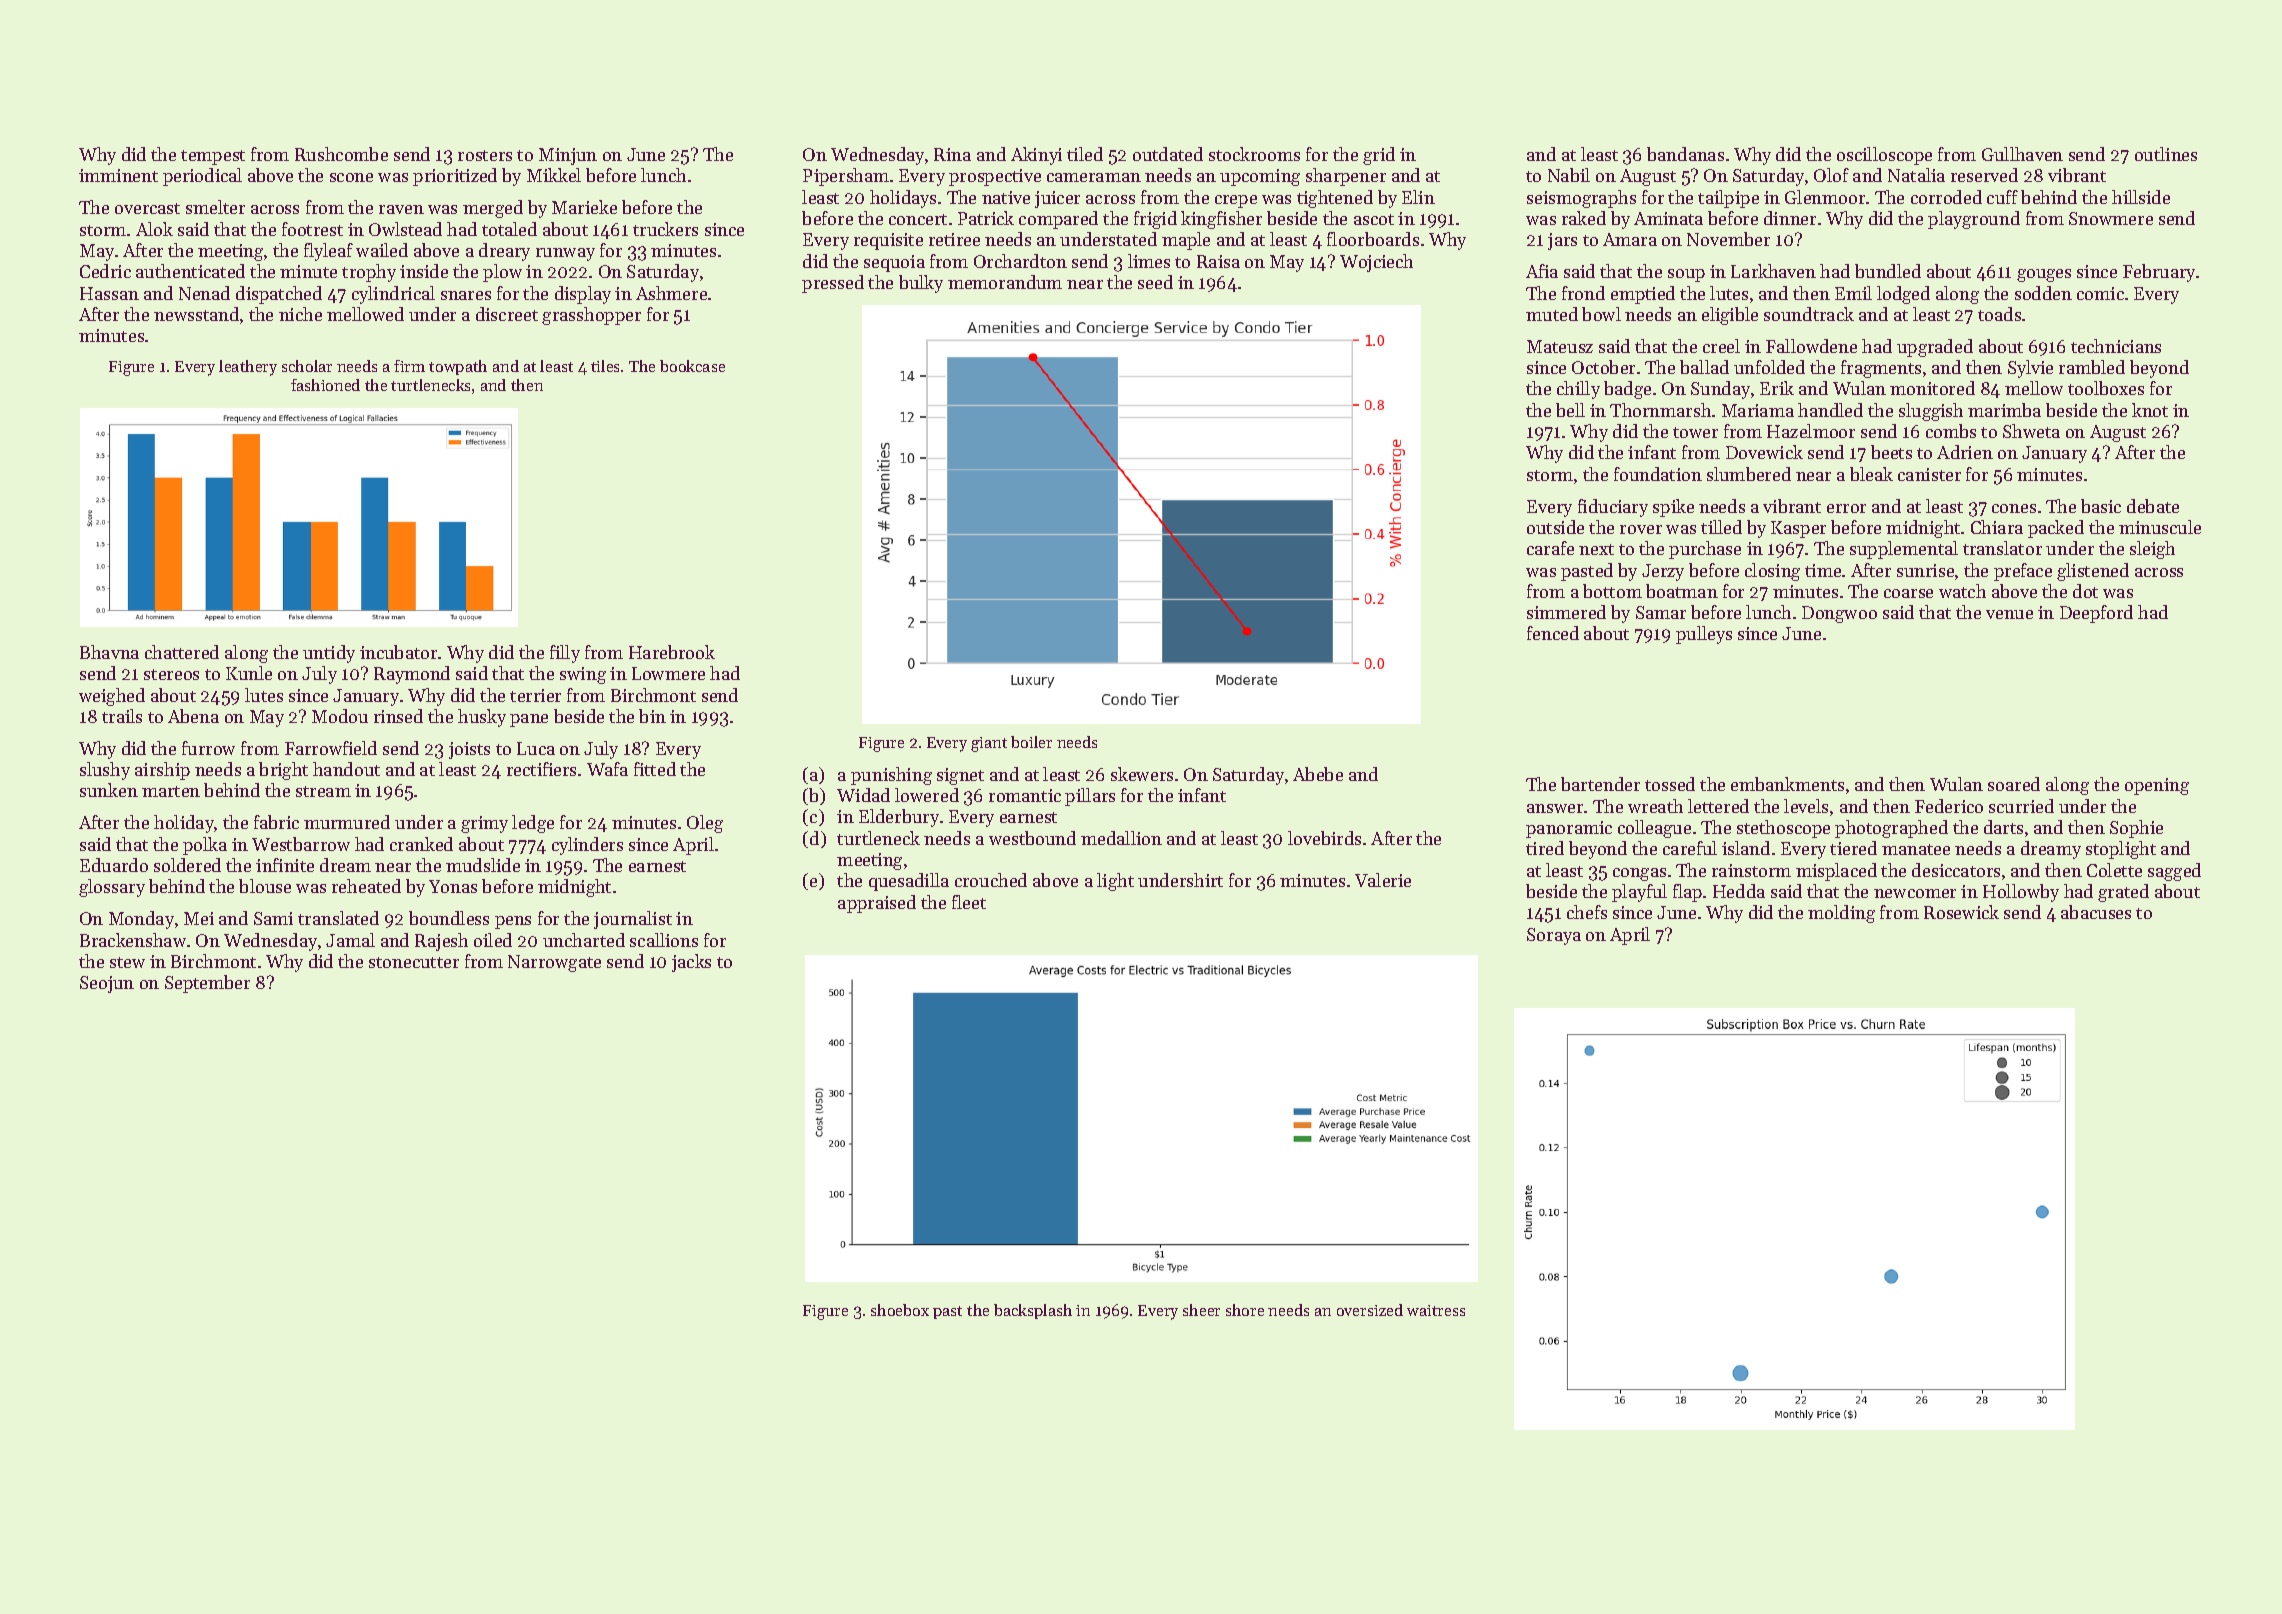  What do you see at coordinates (900, 1310) in the page?
I see `shoebox` at bounding box center [900, 1310].
